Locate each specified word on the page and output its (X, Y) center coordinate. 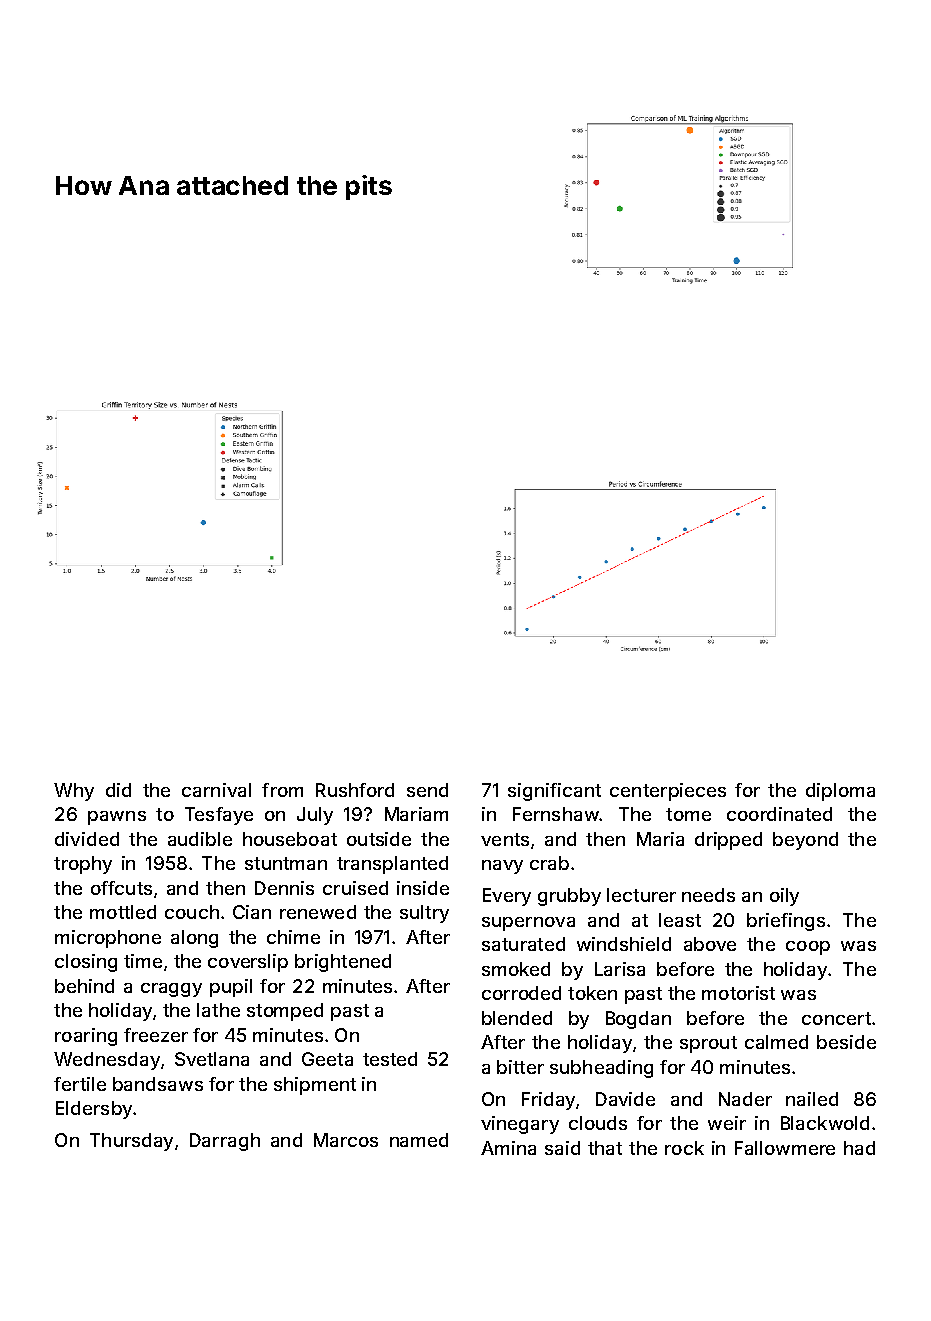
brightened (343, 963)
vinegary (520, 1125)
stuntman (286, 863)
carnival (216, 790)
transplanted (392, 865)
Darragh (225, 1142)
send (427, 790)
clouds (598, 1123)
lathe (218, 1010)
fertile (80, 1084)
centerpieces (668, 792)
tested (390, 1059)
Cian (252, 912)
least (680, 920)
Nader (745, 1099)
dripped (728, 841)
